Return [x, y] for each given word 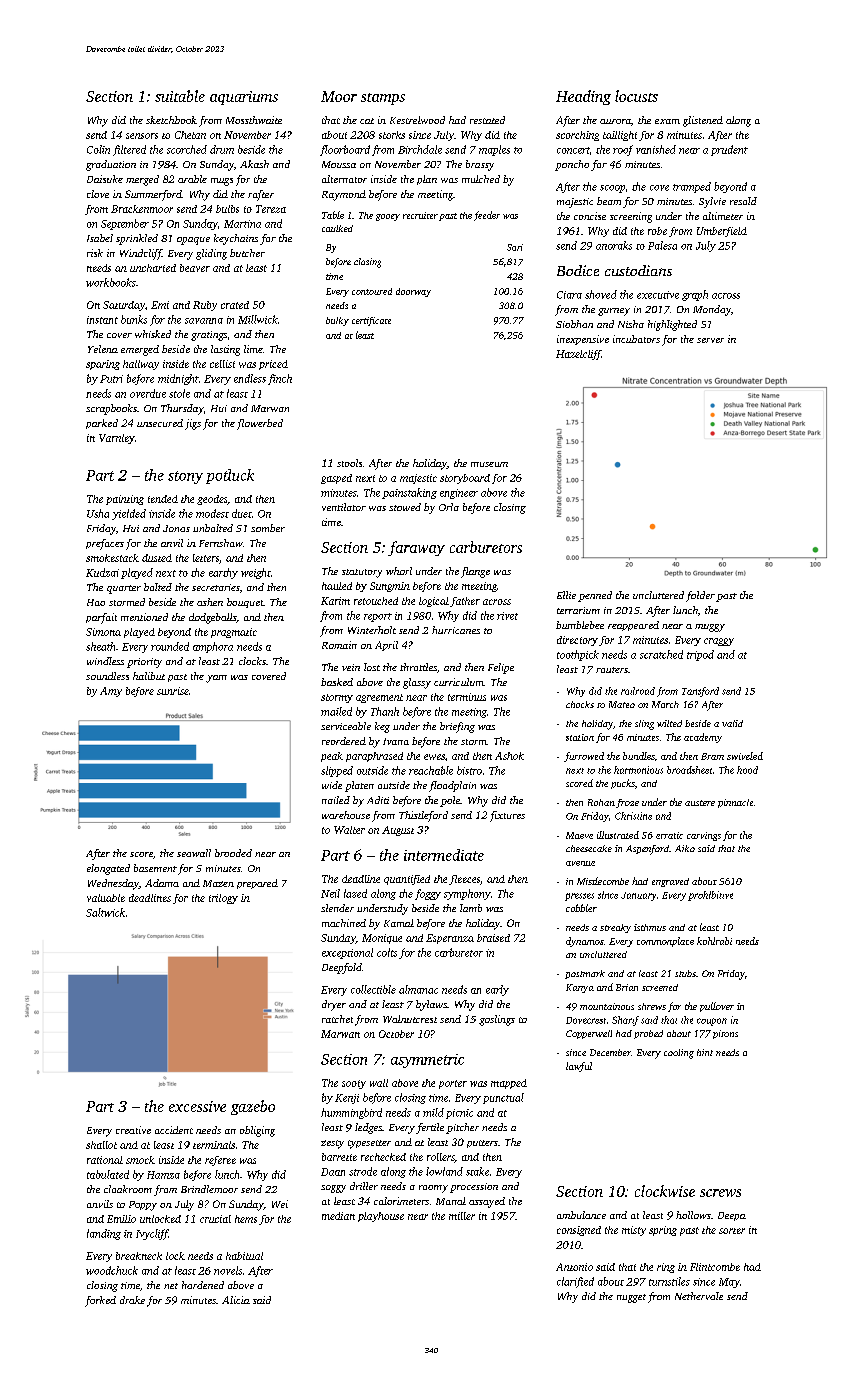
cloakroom [128, 1189]
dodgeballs [212, 618]
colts [387, 952]
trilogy [223, 899]
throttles [418, 667]
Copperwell [589, 1034]
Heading [583, 97]
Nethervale [699, 1296]
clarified [575, 1282]
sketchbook [171, 120]
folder [700, 596]
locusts [636, 96]
